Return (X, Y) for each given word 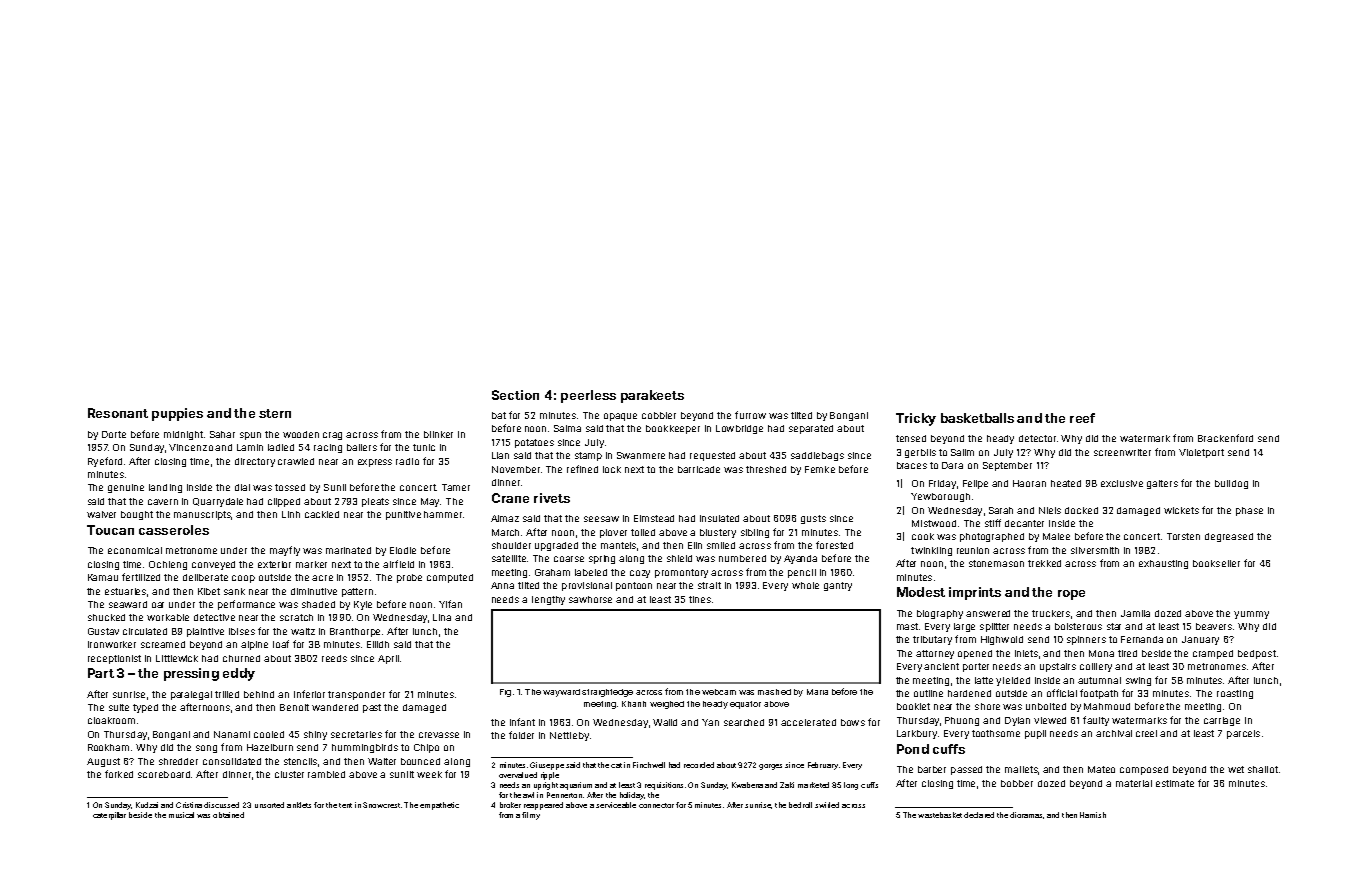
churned (241, 658)
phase (1249, 511)
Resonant (118, 413)
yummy (1251, 615)
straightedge (607, 693)
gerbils (920, 453)
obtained (228, 815)
